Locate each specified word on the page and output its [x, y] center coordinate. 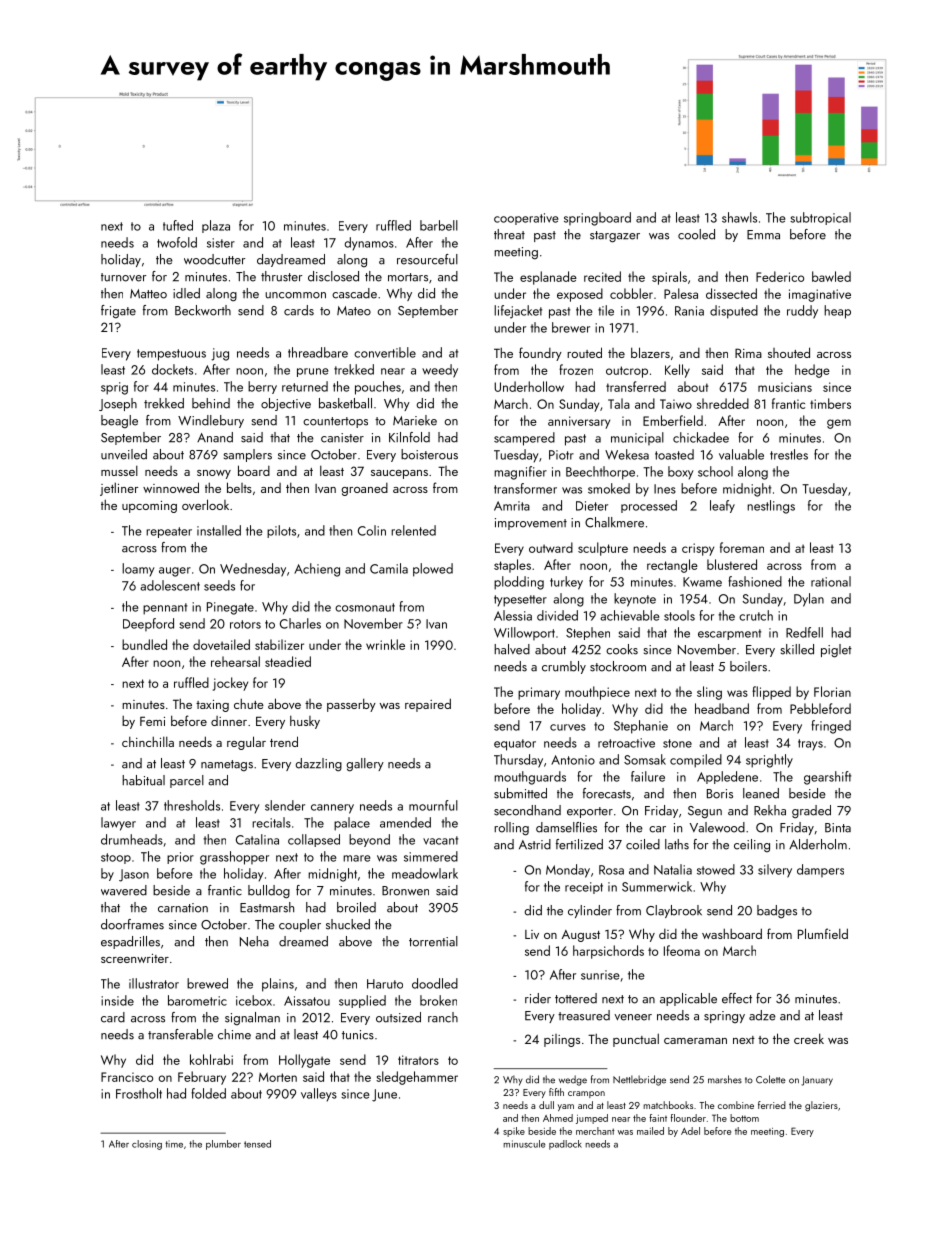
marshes [725, 1079]
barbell [439, 225]
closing [147, 1145]
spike [514, 1132]
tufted [178, 225]
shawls [739, 217]
